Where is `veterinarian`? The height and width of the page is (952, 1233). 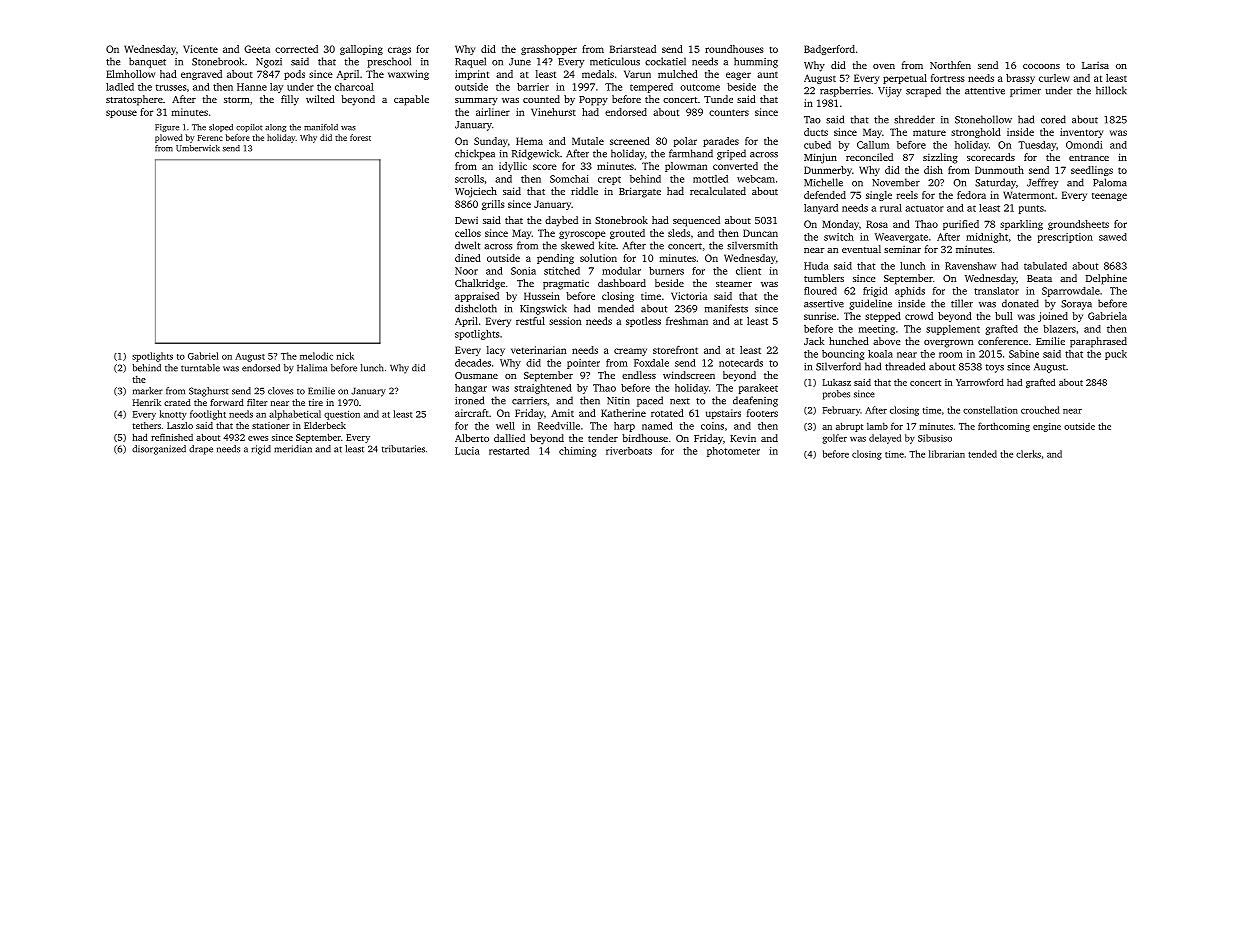 veterinarian is located at coordinates (538, 350).
